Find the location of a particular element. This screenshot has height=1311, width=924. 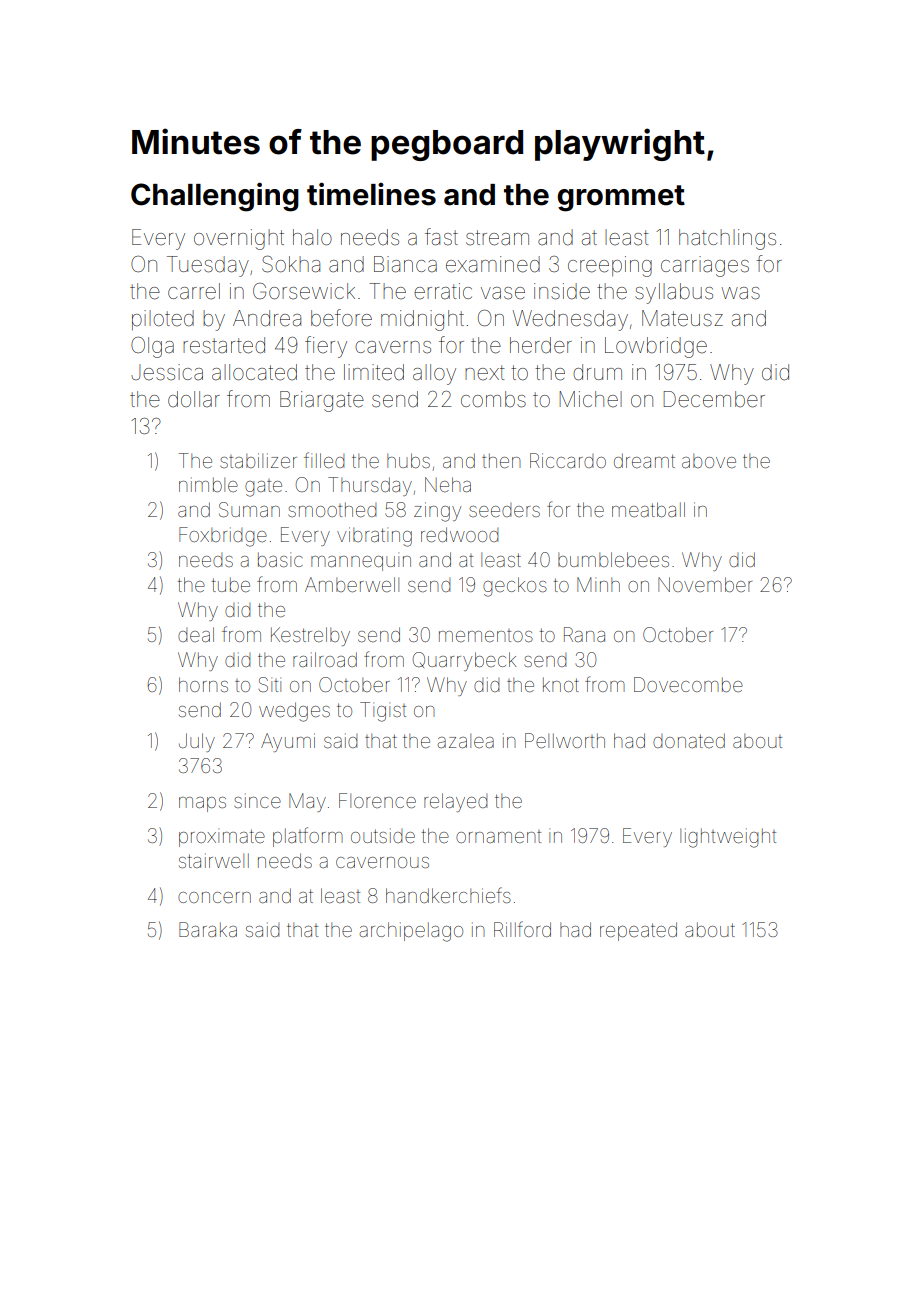

maps is located at coordinates (202, 804).
